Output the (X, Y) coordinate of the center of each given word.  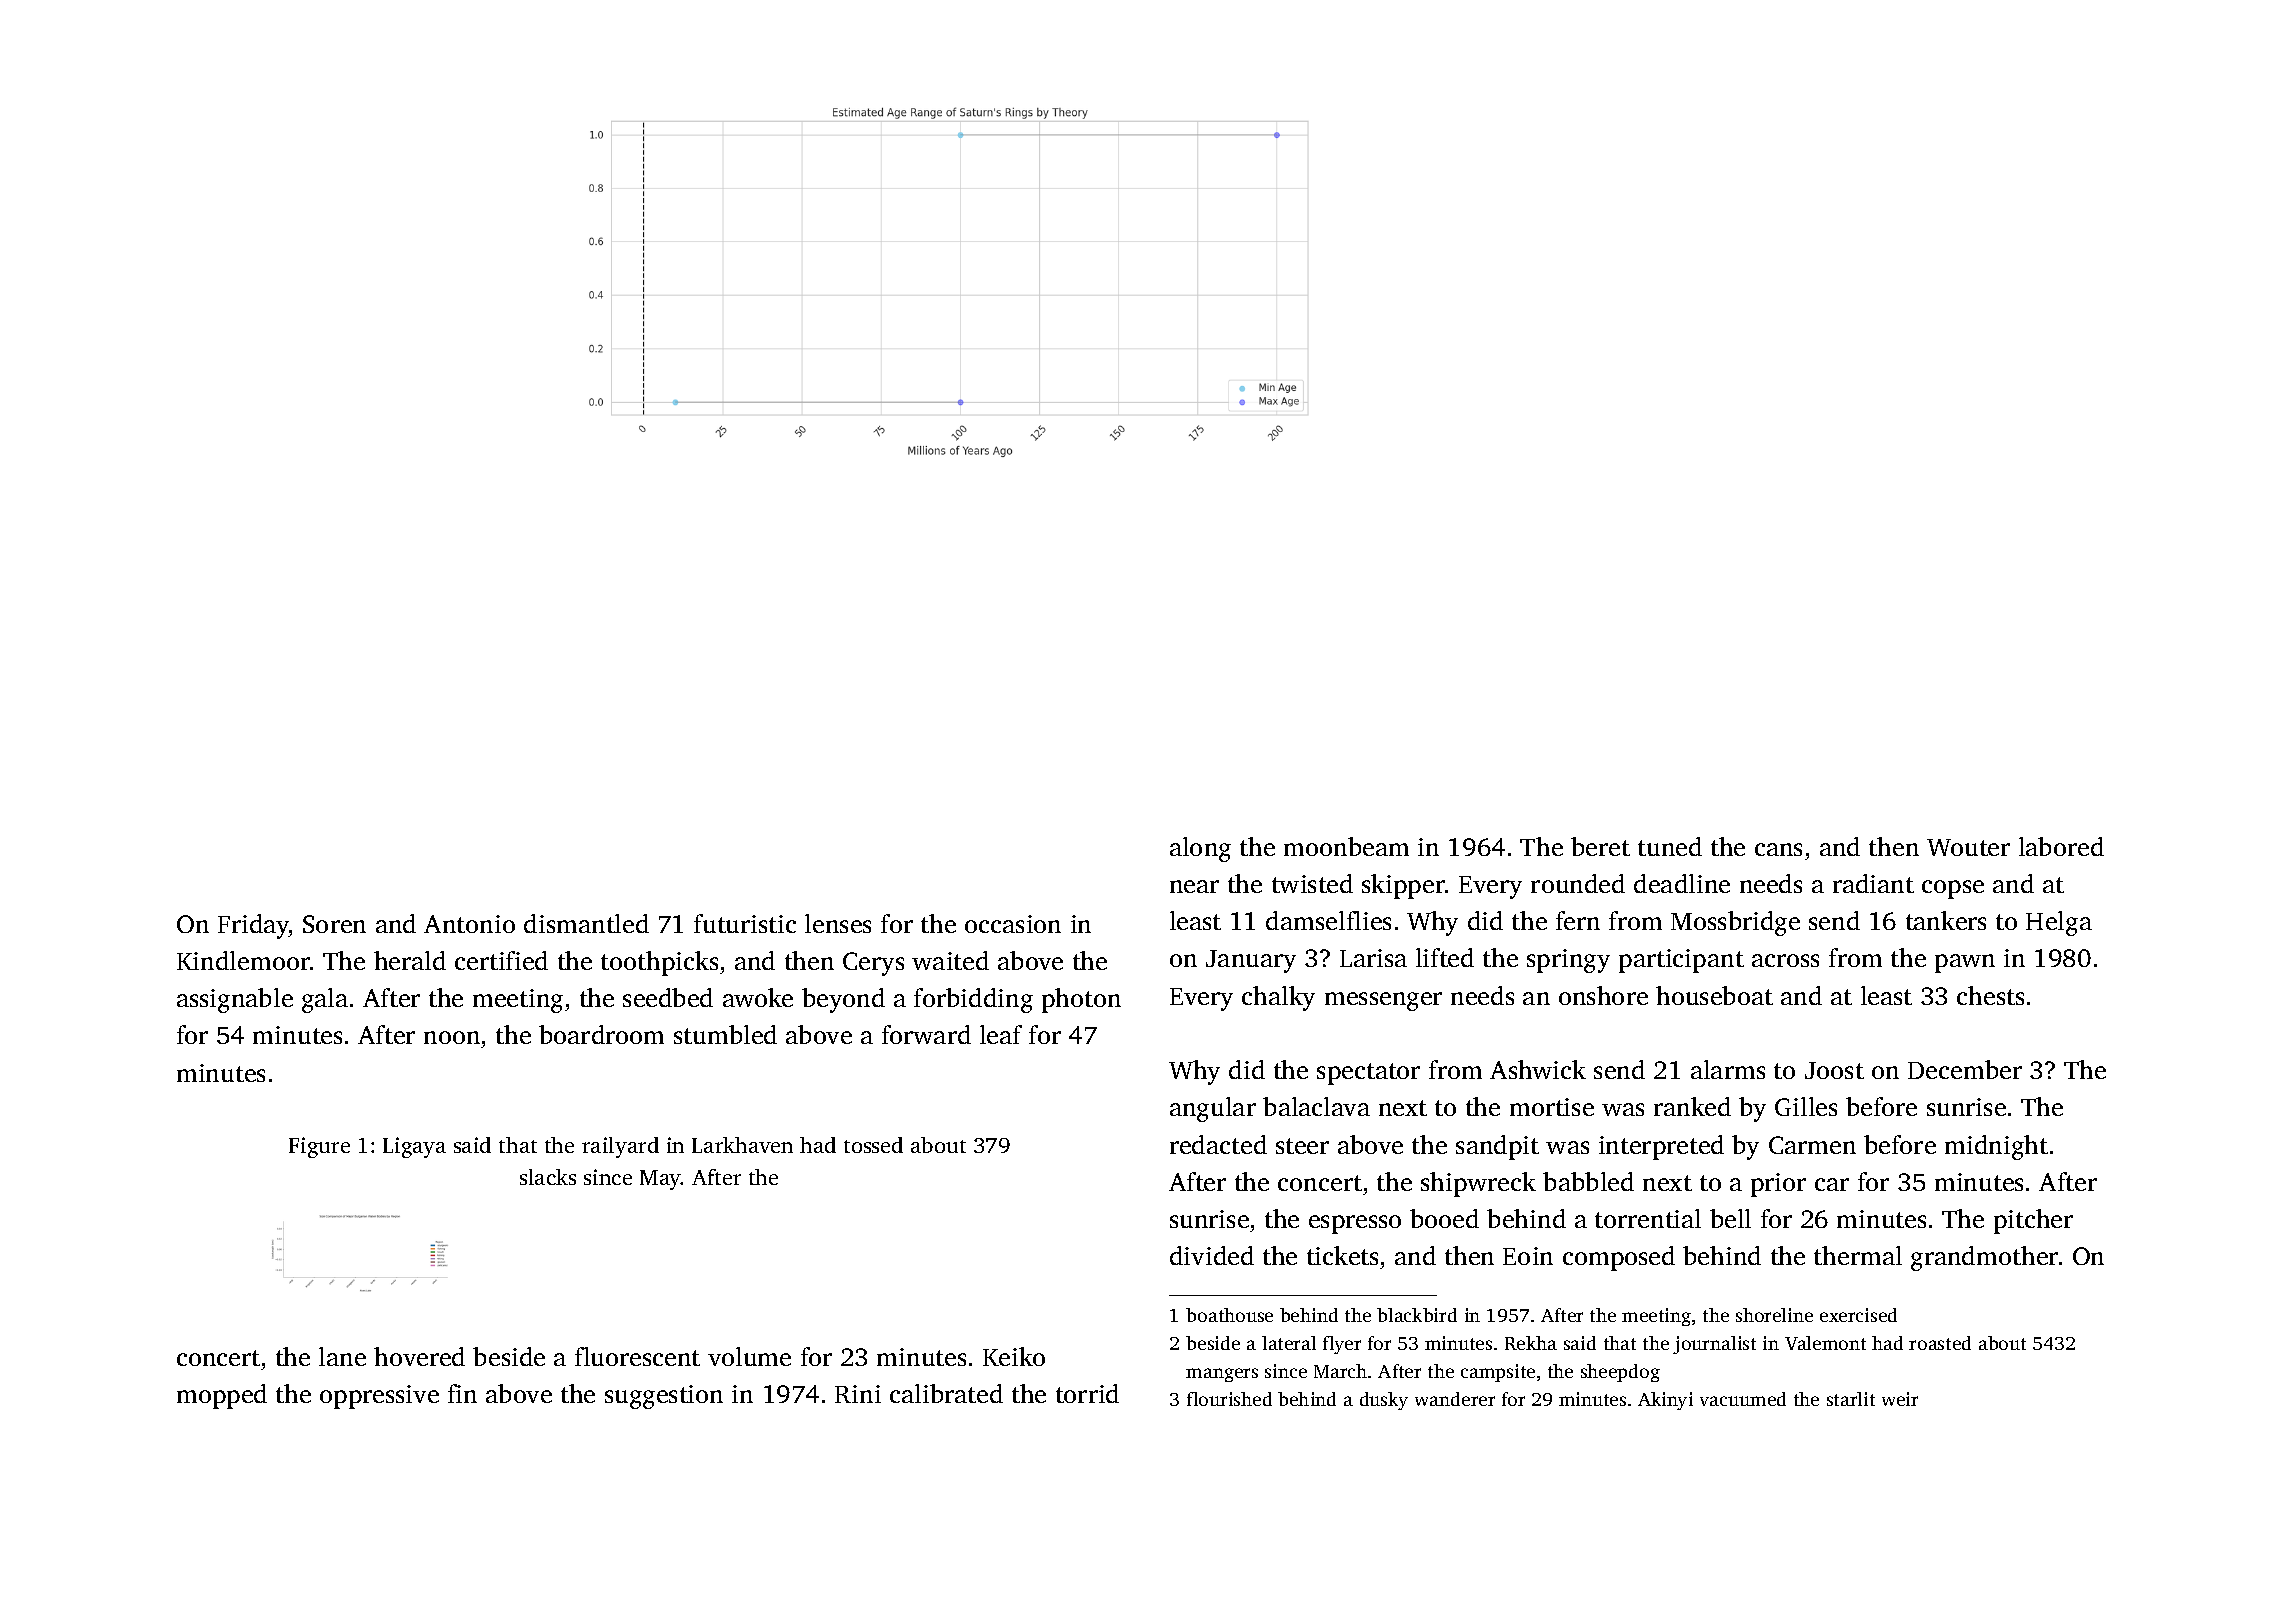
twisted (1312, 883)
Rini (858, 1394)
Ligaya (414, 1147)
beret (1600, 846)
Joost (1834, 1070)
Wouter (1968, 847)
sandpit (1497, 1147)
